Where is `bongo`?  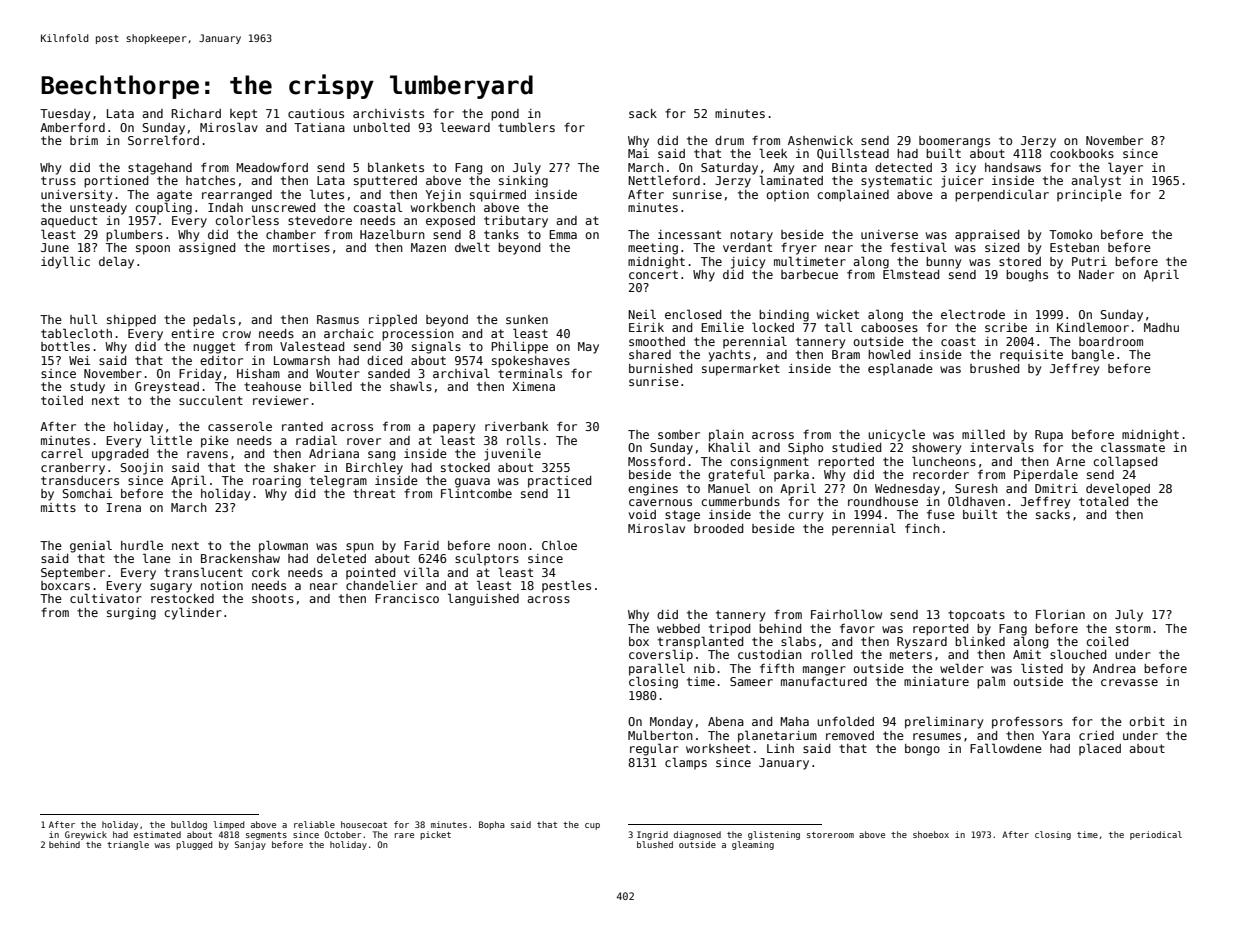
bongo is located at coordinates (922, 750).
